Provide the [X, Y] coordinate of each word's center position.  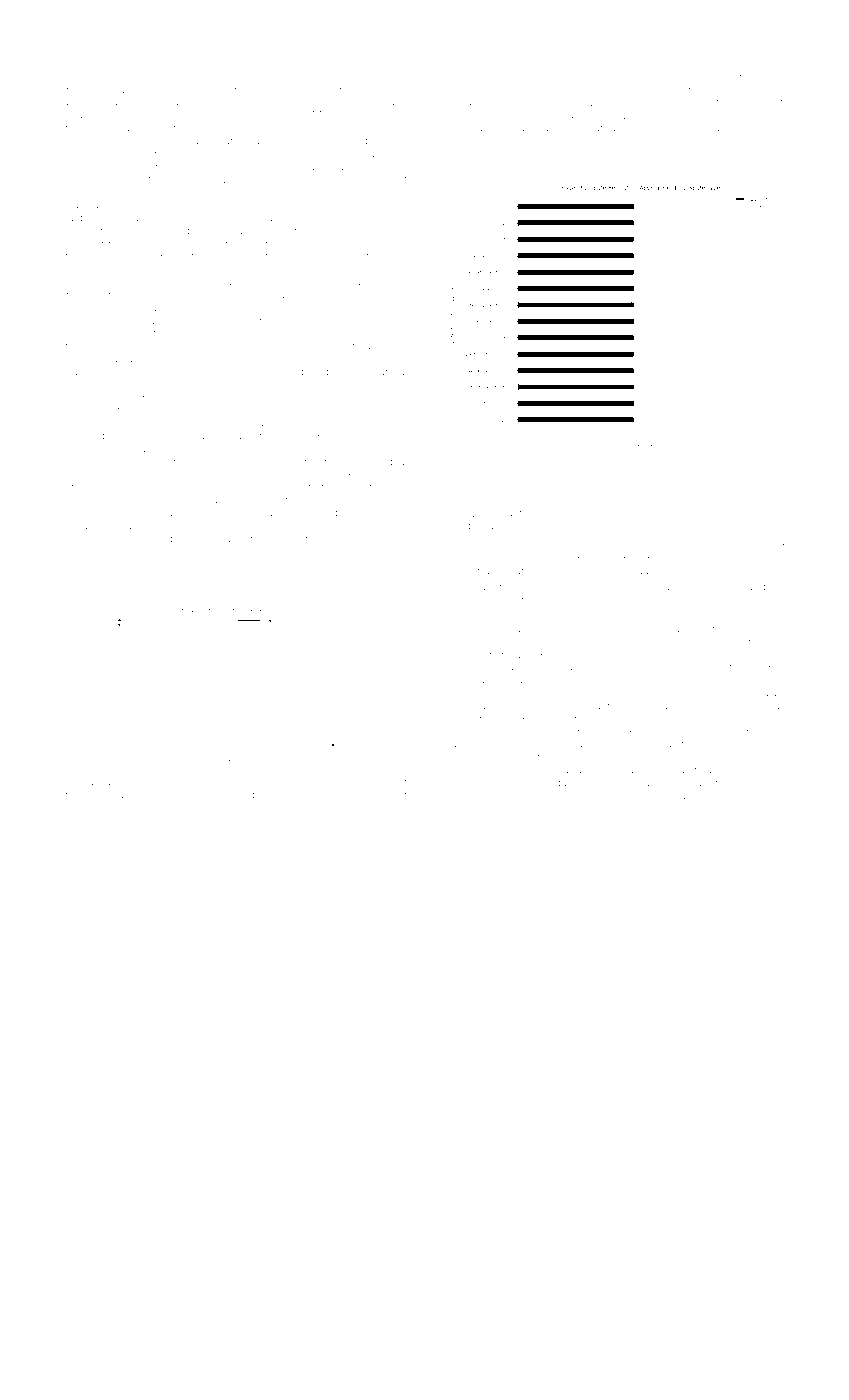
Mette [455, 667]
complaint [686, 128]
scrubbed [86, 782]
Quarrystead [157, 179]
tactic [394, 398]
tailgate [529, 103]
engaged [743, 588]
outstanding [172, 360]
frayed [103, 540]
